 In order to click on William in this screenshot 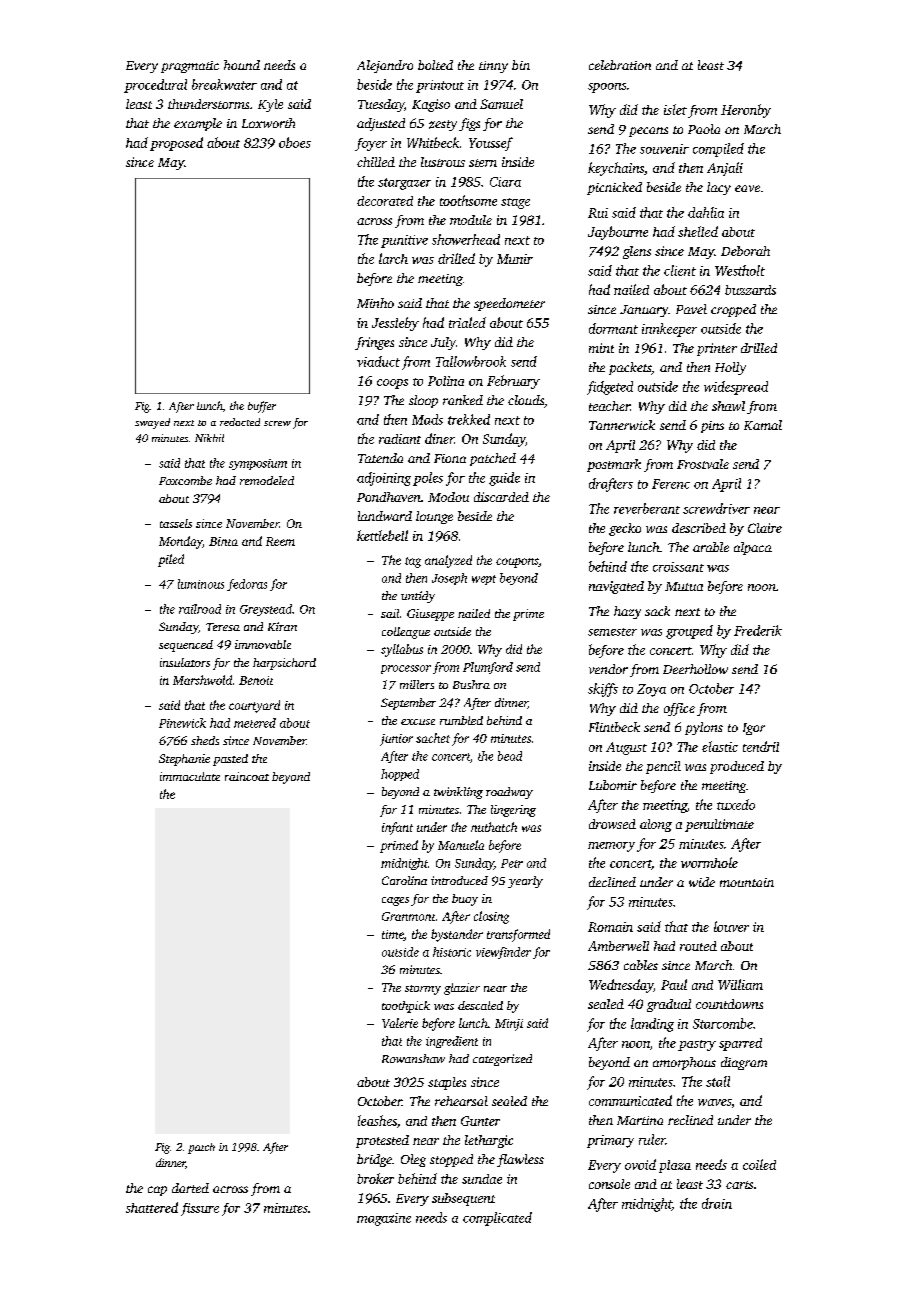, I will do `click(740, 984)`.
